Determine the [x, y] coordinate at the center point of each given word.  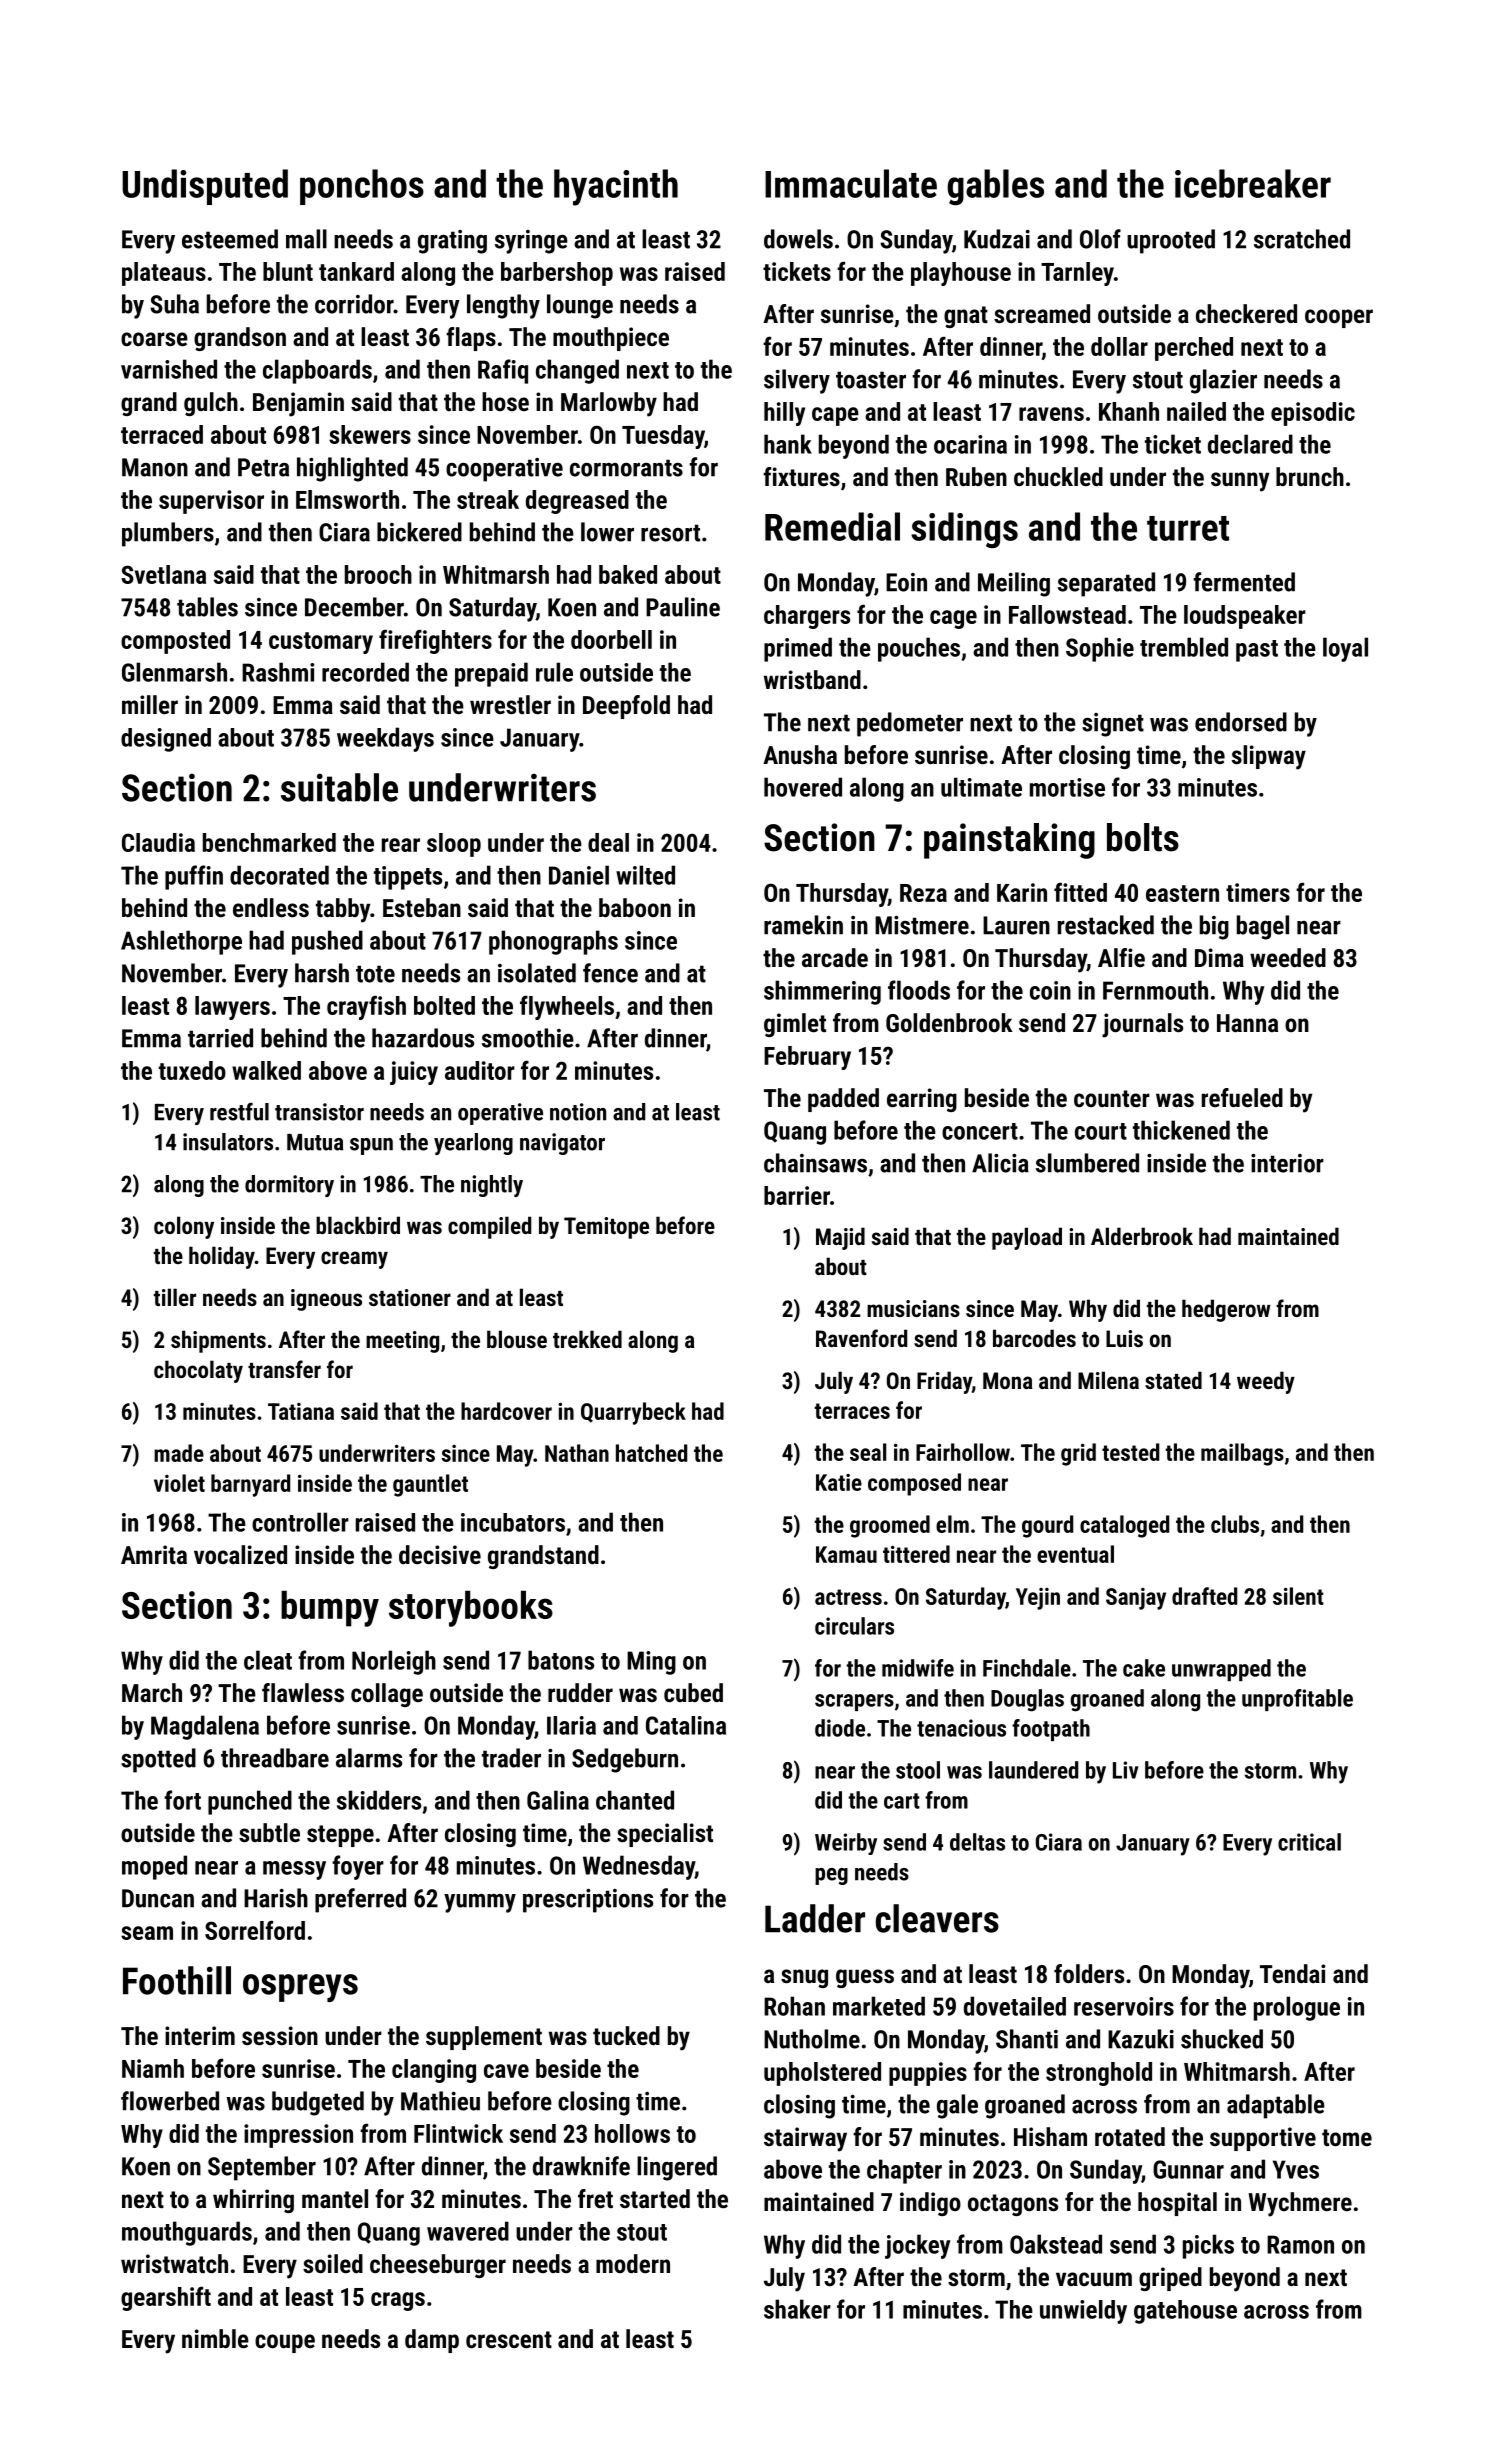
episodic [1313, 414]
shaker [797, 2309]
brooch [378, 574]
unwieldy [1083, 2312]
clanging [434, 2071]
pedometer [910, 724]
